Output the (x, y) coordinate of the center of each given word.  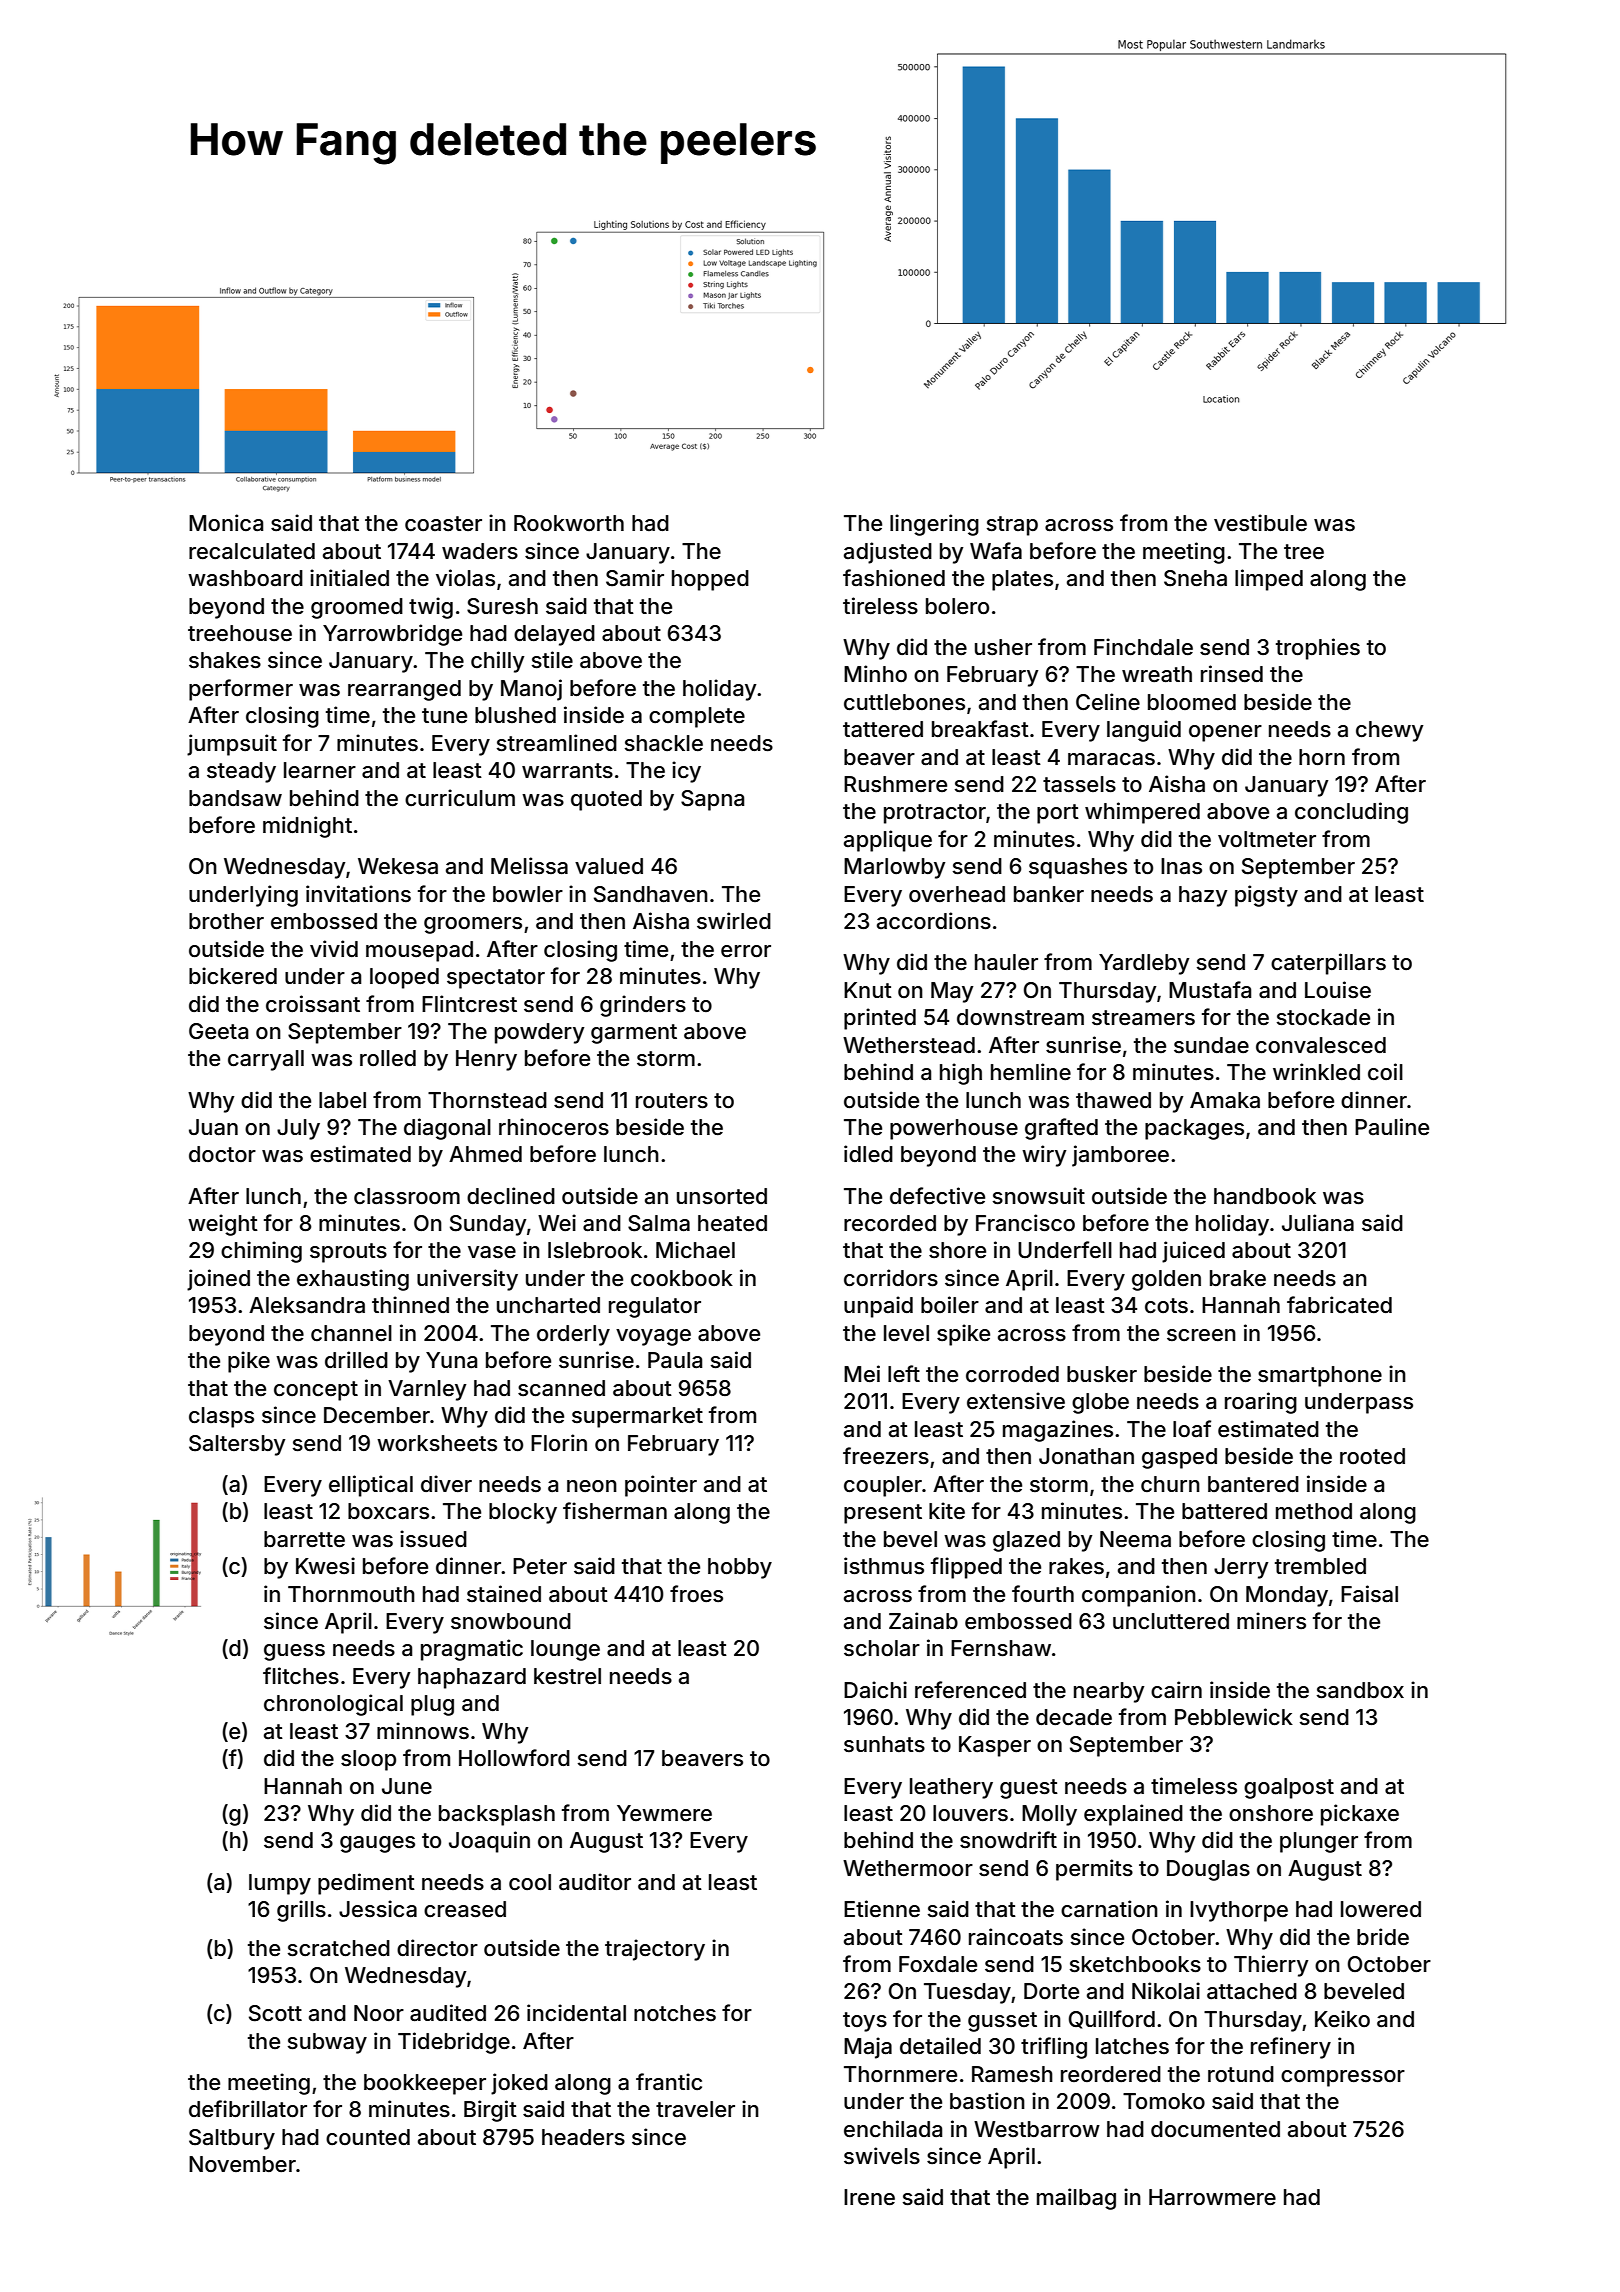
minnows (423, 1731)
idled (868, 1154)
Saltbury (232, 2139)
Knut (868, 990)
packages (1194, 1129)
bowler (528, 894)
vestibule (1260, 523)
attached (1252, 1991)
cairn (1176, 1690)
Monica (226, 523)
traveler (695, 2109)
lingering (934, 525)
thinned (410, 1305)
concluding (1351, 813)
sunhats (884, 1744)
